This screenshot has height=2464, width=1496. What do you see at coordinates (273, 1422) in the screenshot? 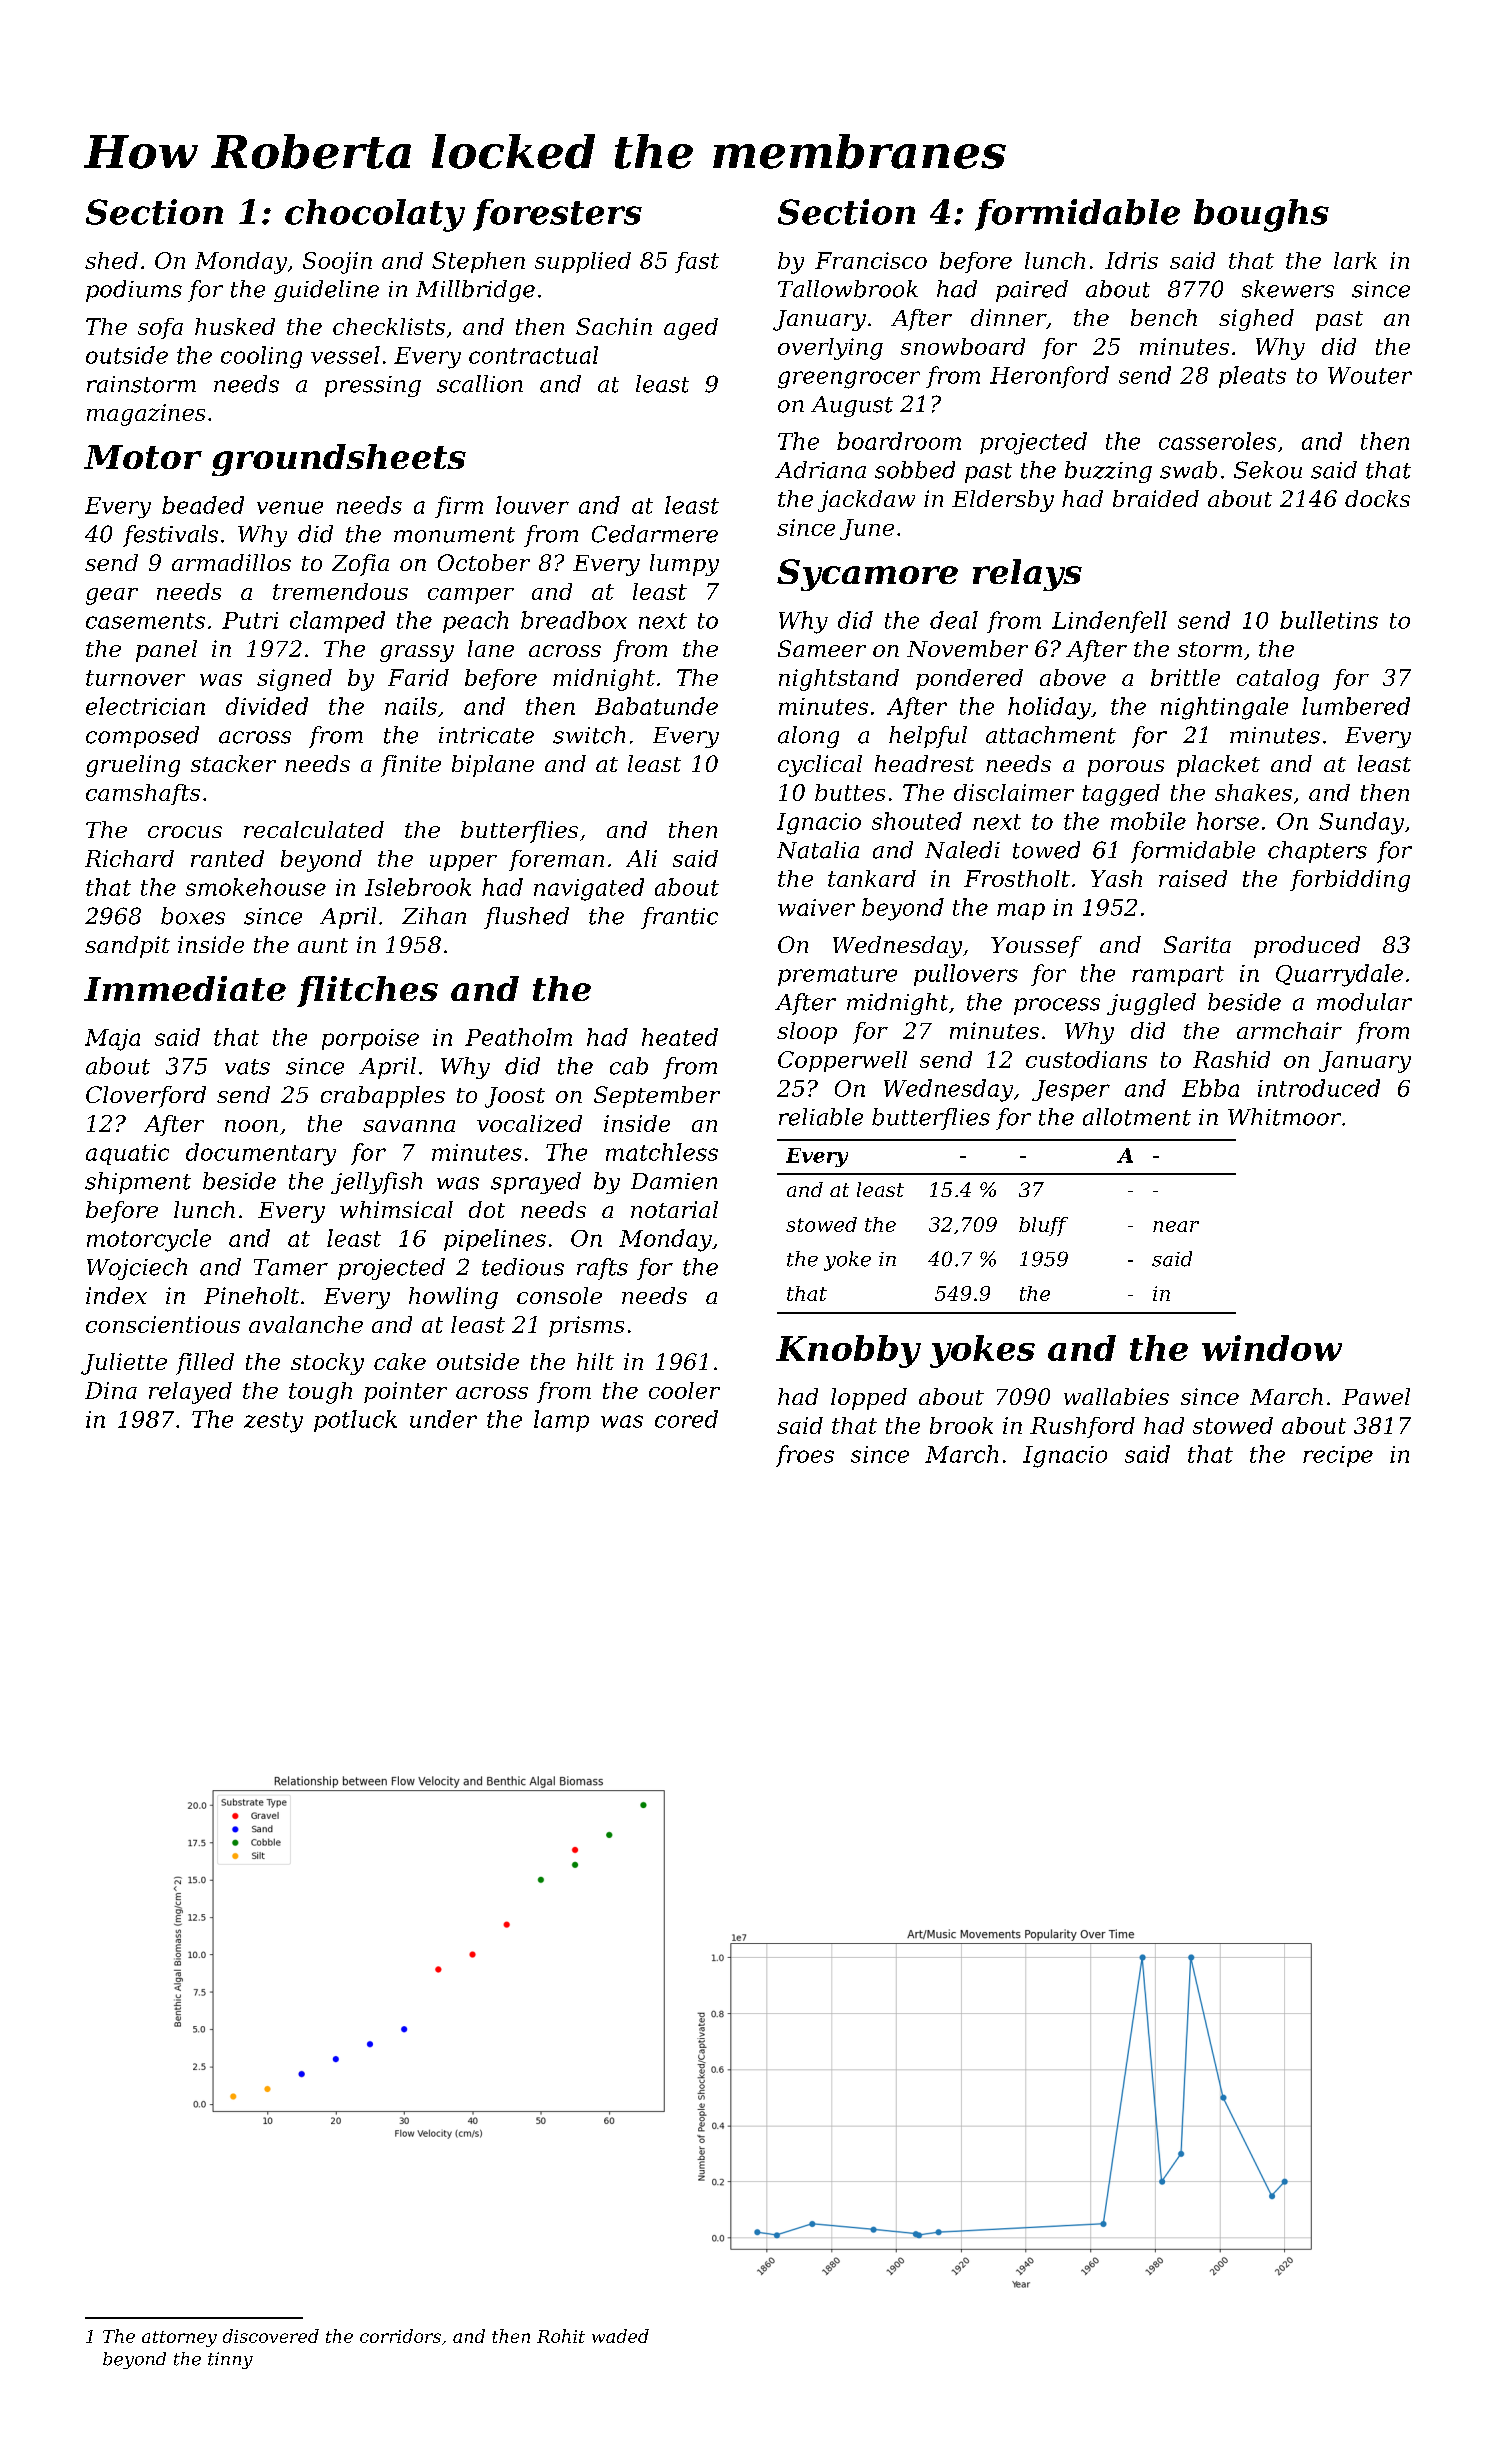
I see `zesty` at bounding box center [273, 1422].
